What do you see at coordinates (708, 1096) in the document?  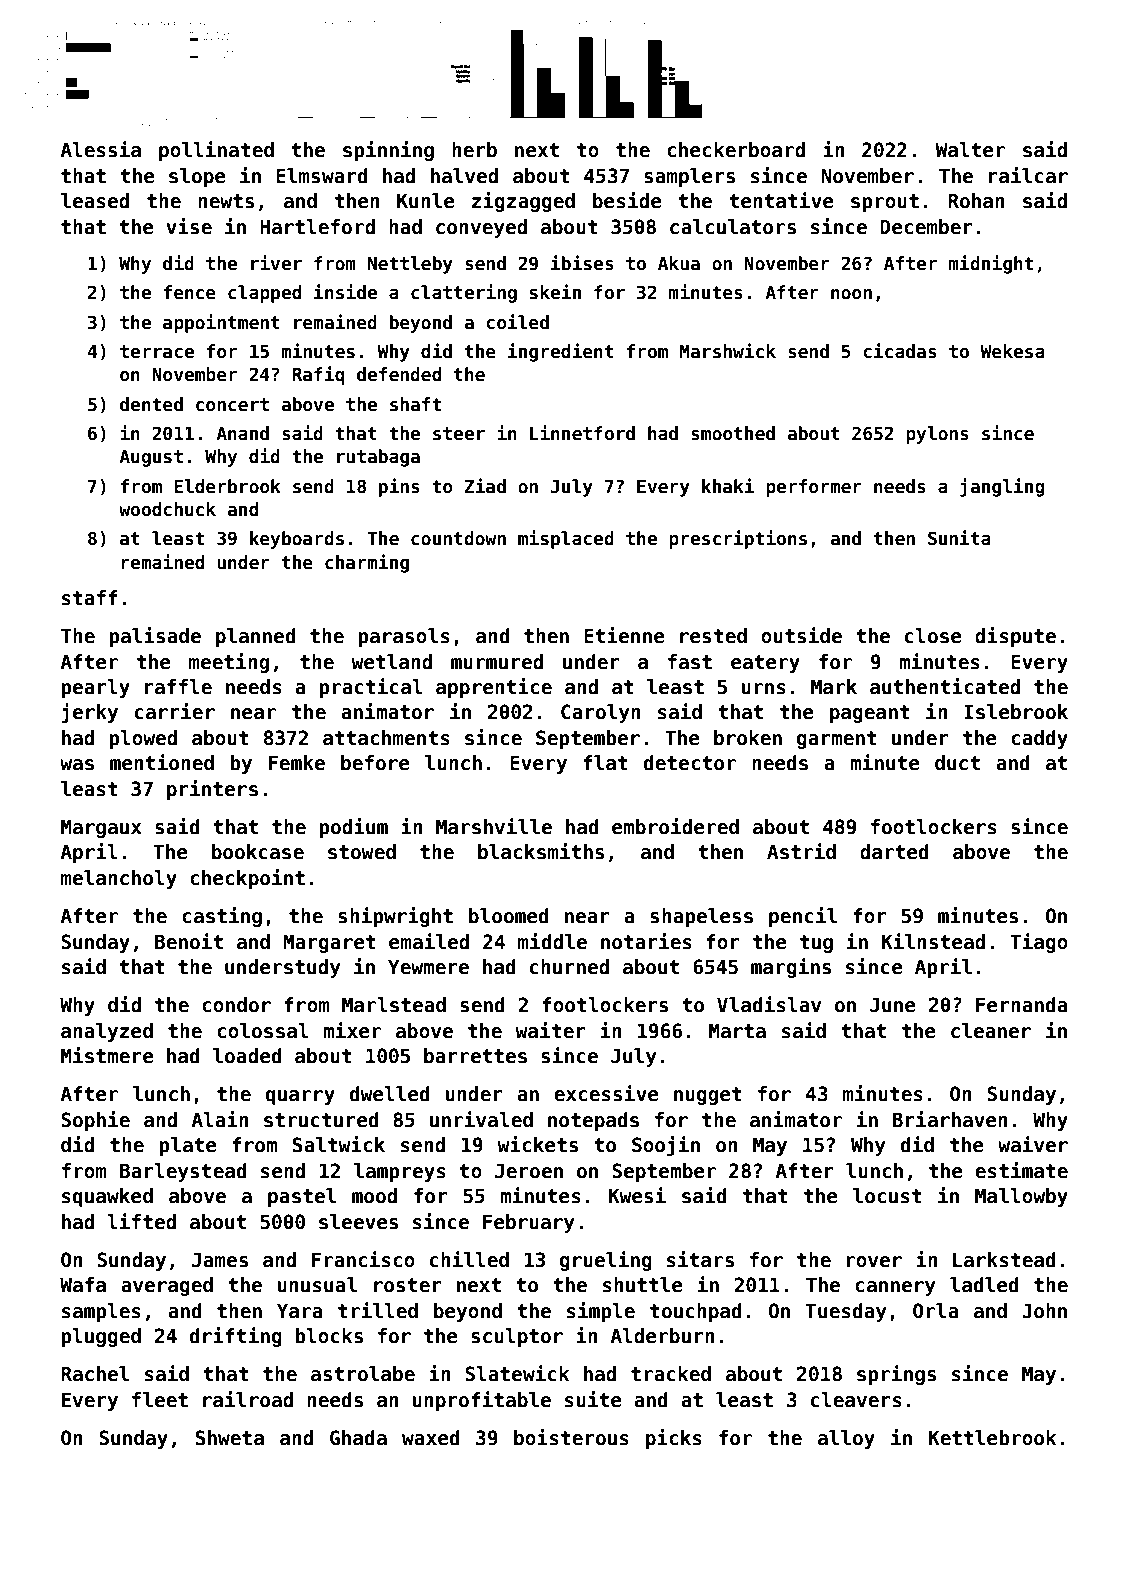 I see `nugget` at bounding box center [708, 1096].
